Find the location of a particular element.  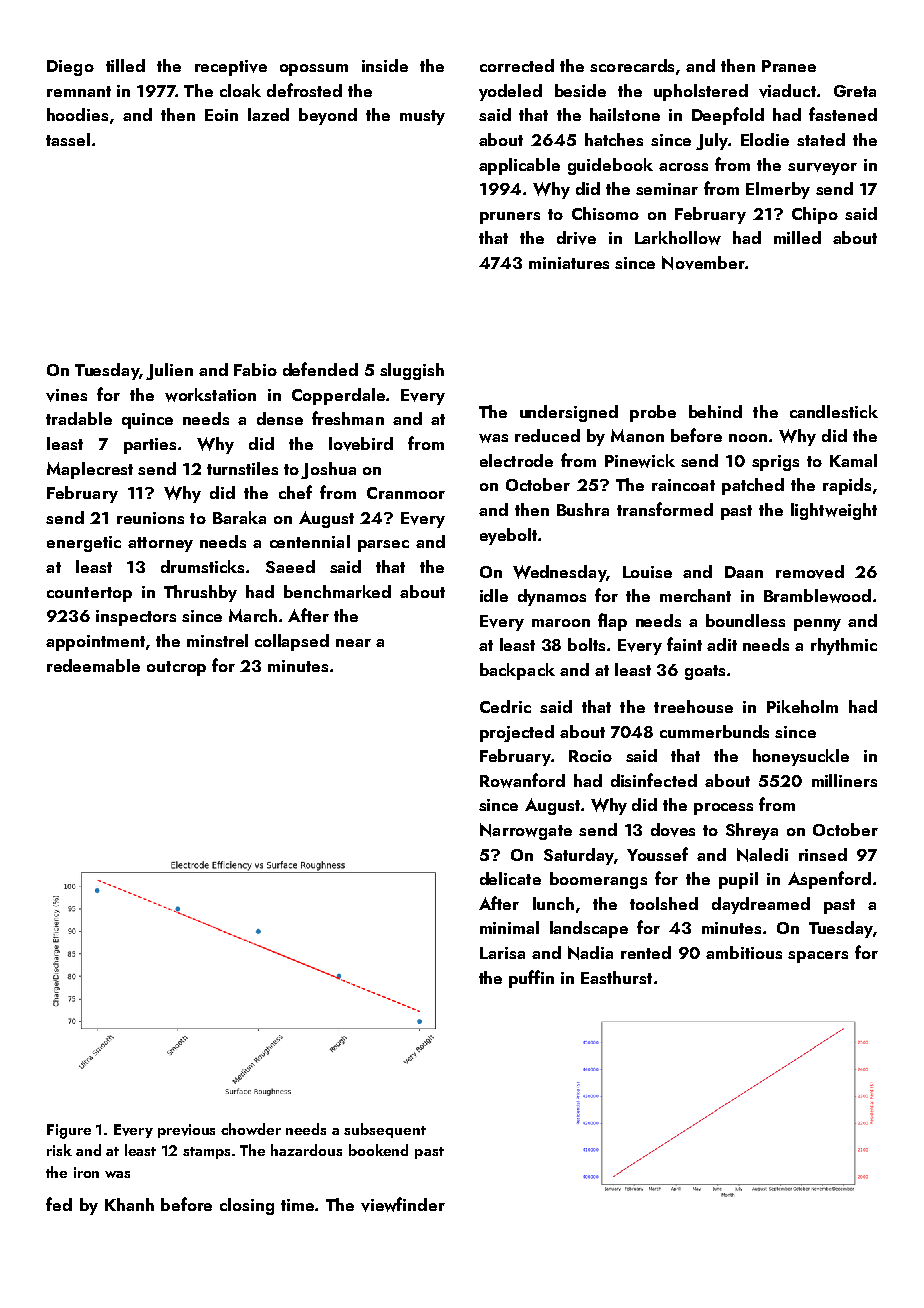

Julien is located at coordinates (169, 371).
